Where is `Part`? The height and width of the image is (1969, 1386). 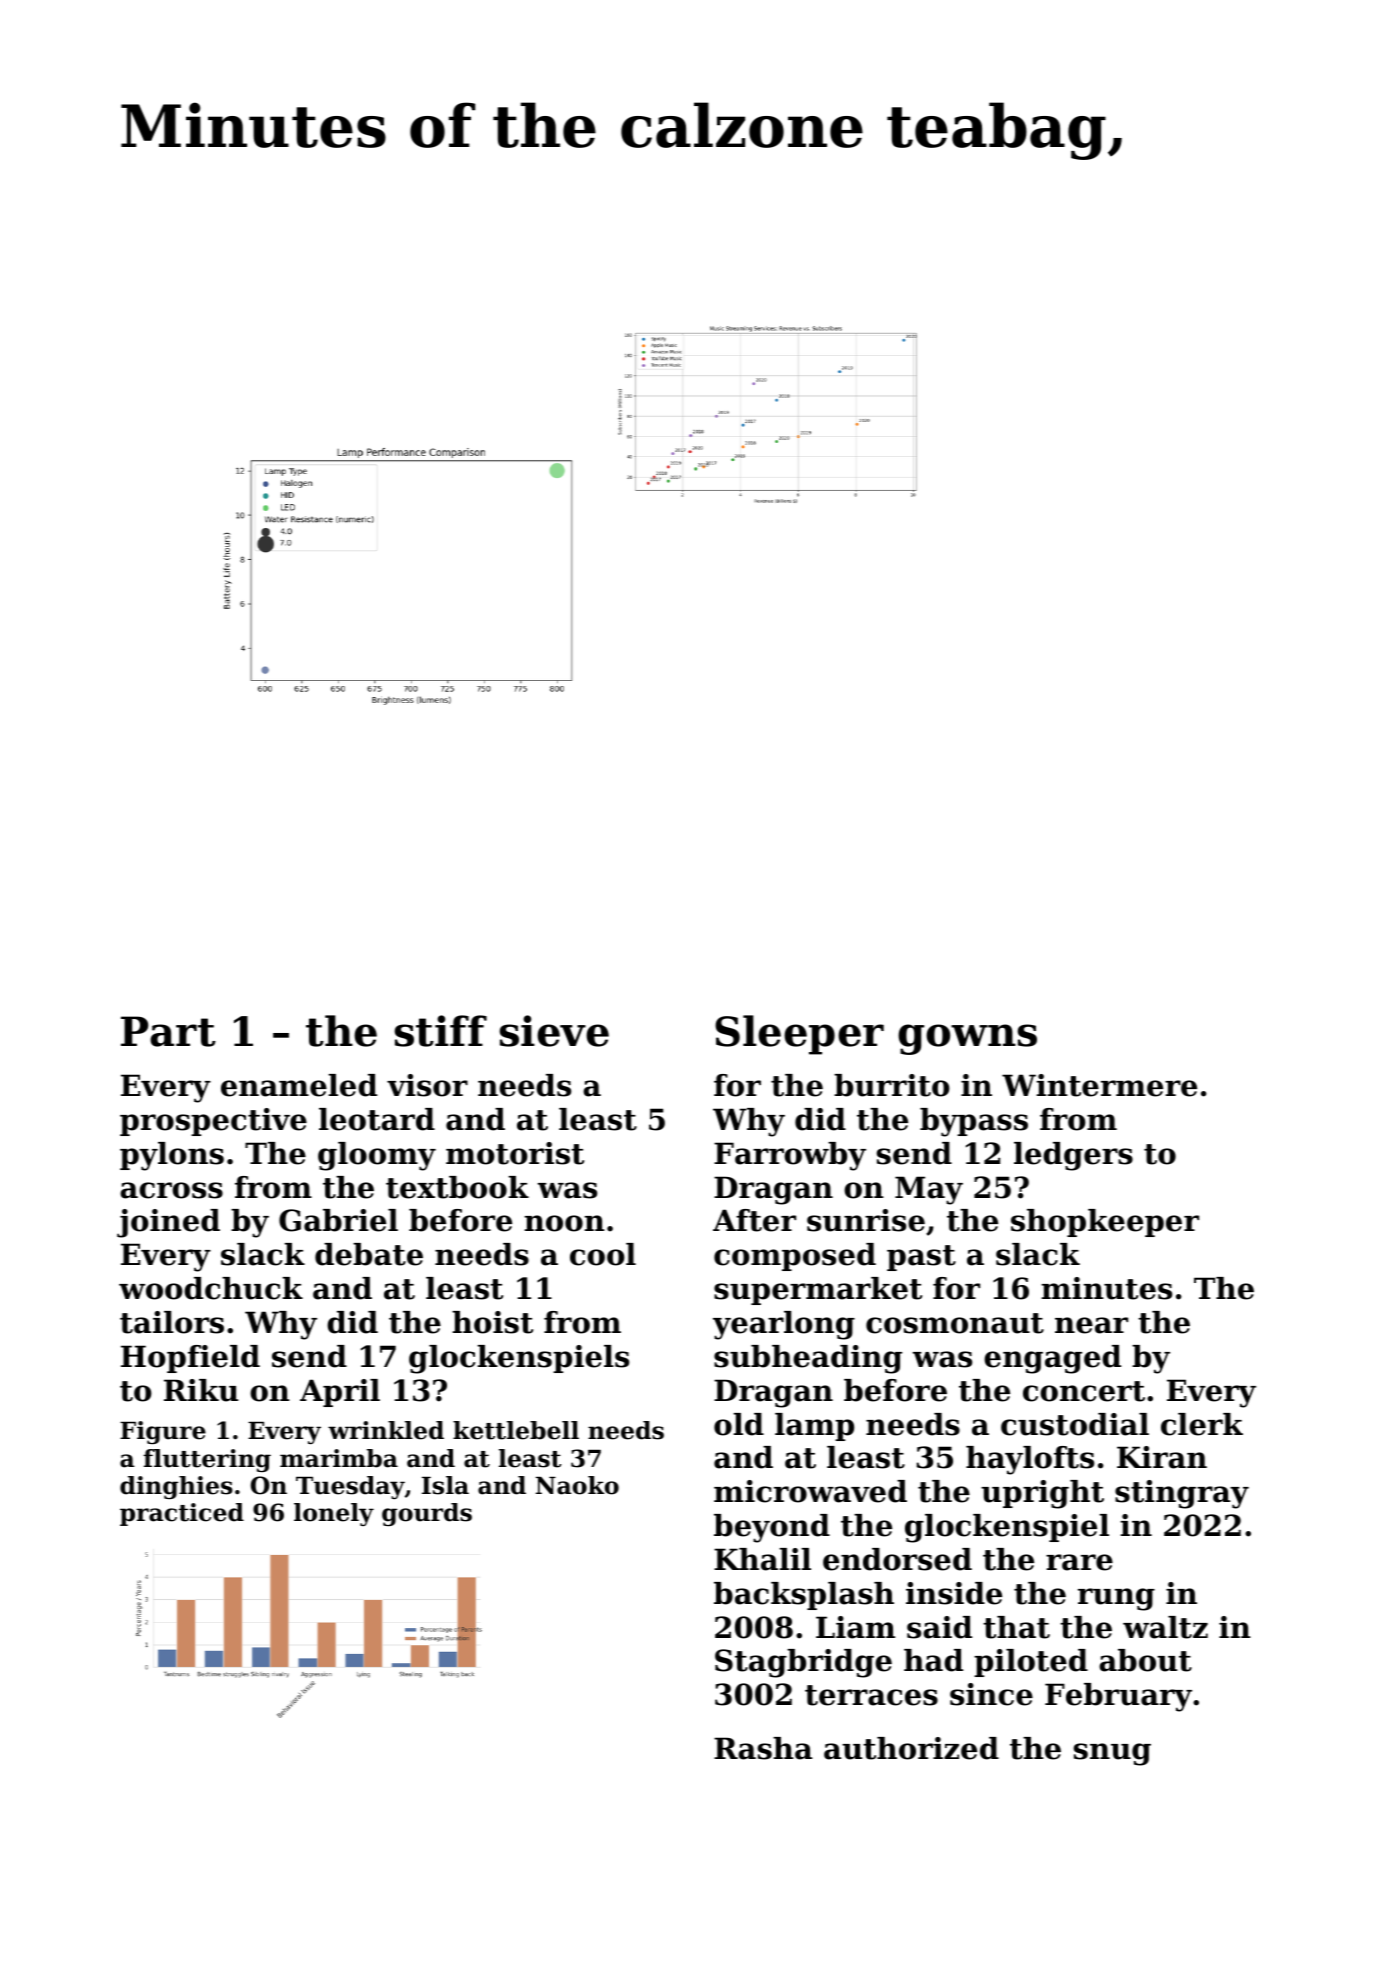
Part is located at coordinates (168, 1031).
